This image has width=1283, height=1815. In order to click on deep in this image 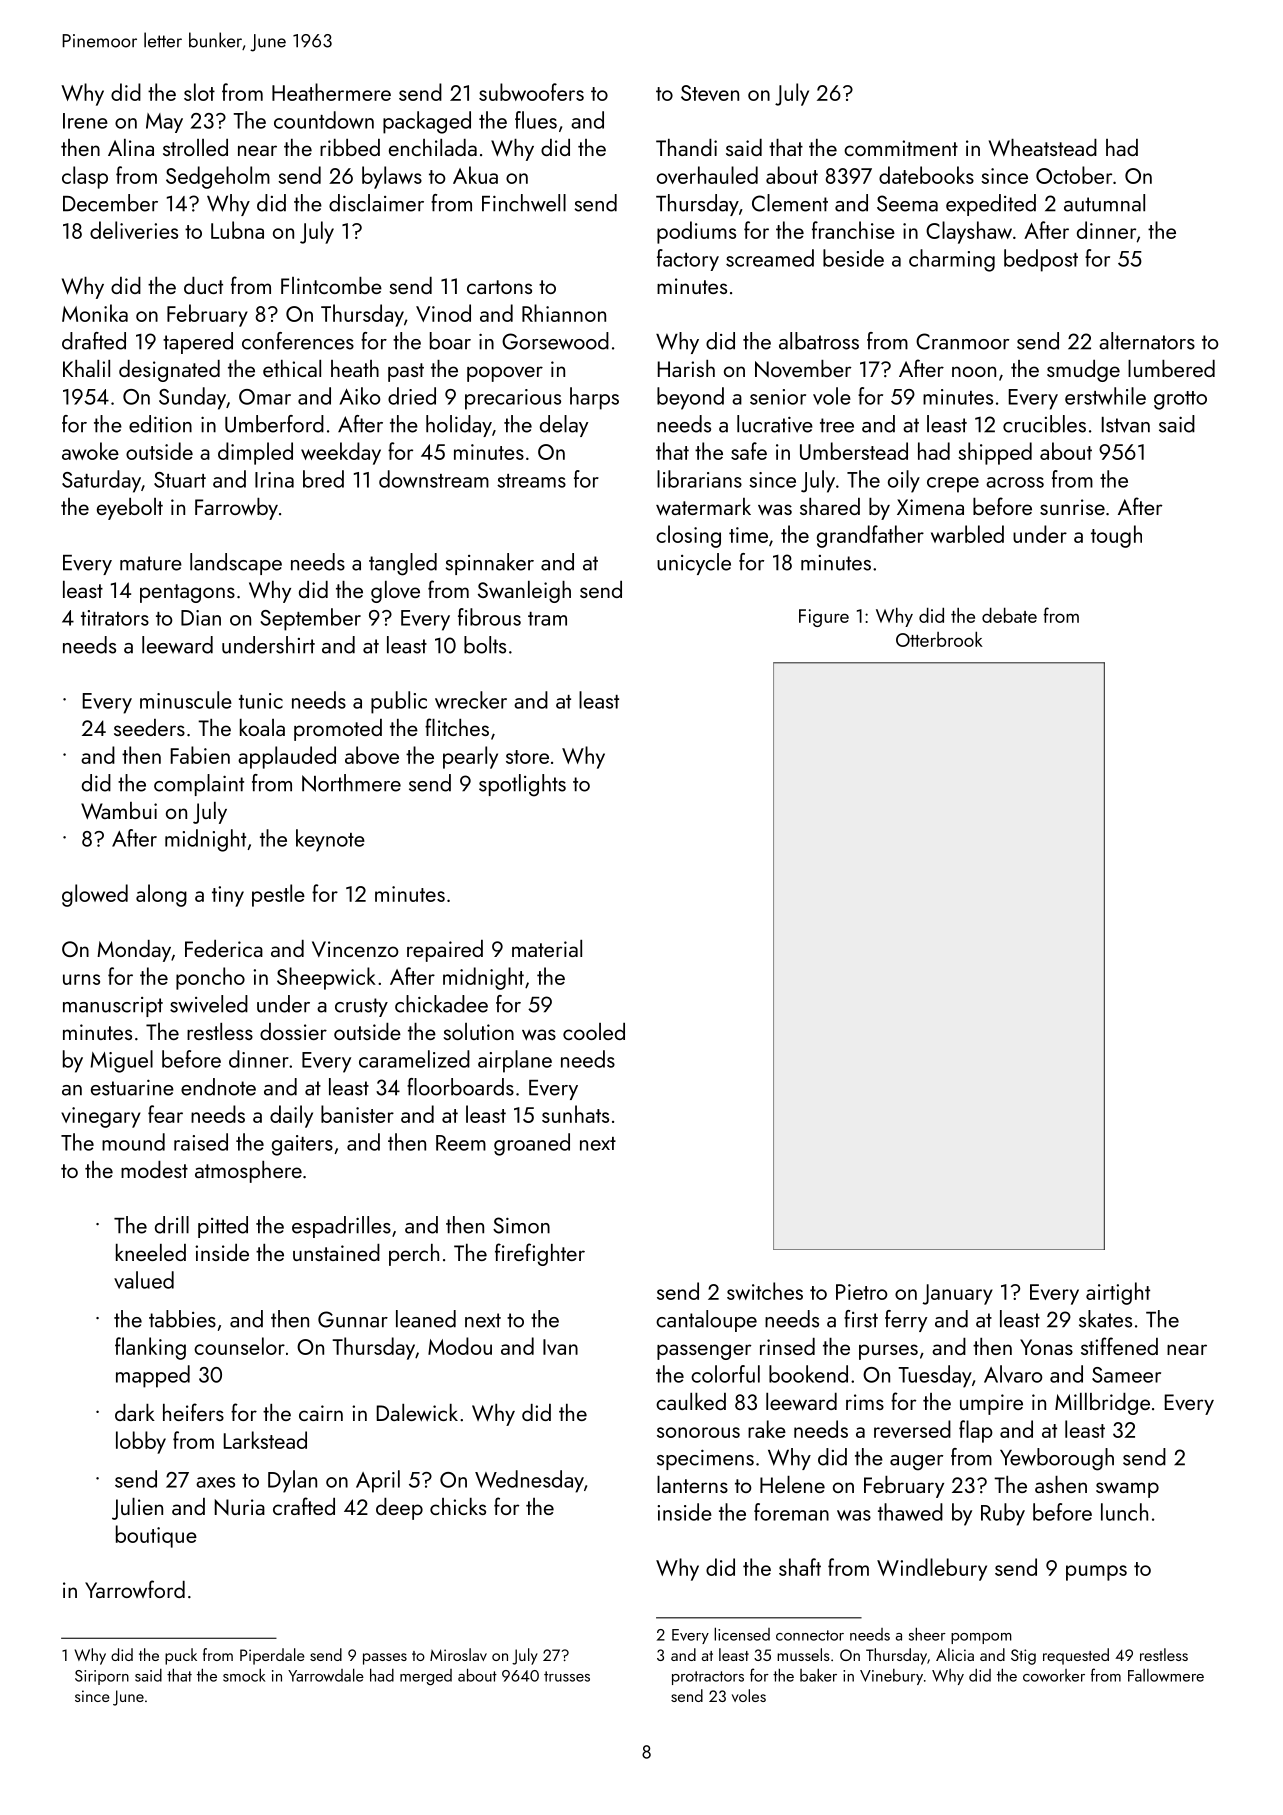, I will do `click(399, 1509)`.
